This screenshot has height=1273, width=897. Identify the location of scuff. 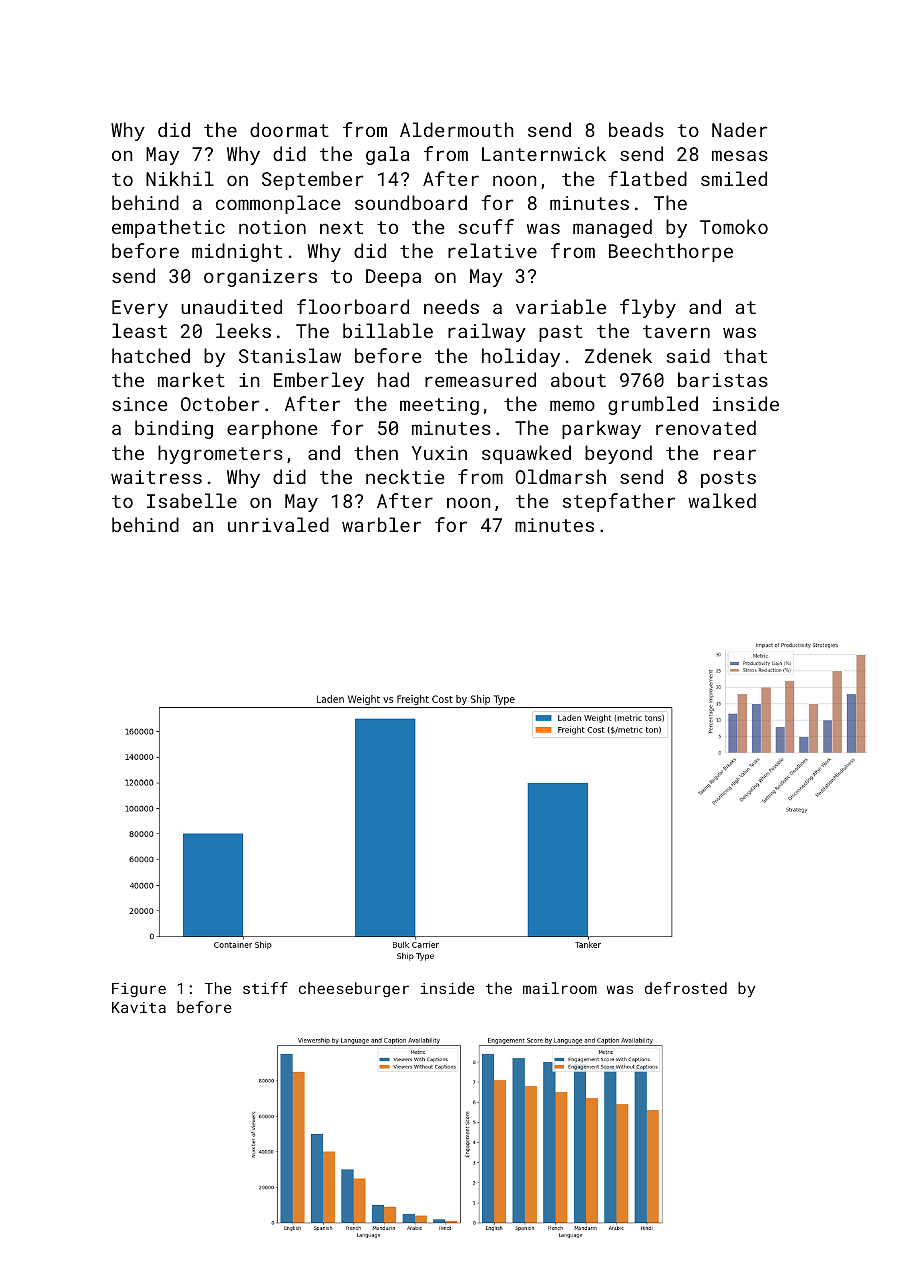
(486, 226).
